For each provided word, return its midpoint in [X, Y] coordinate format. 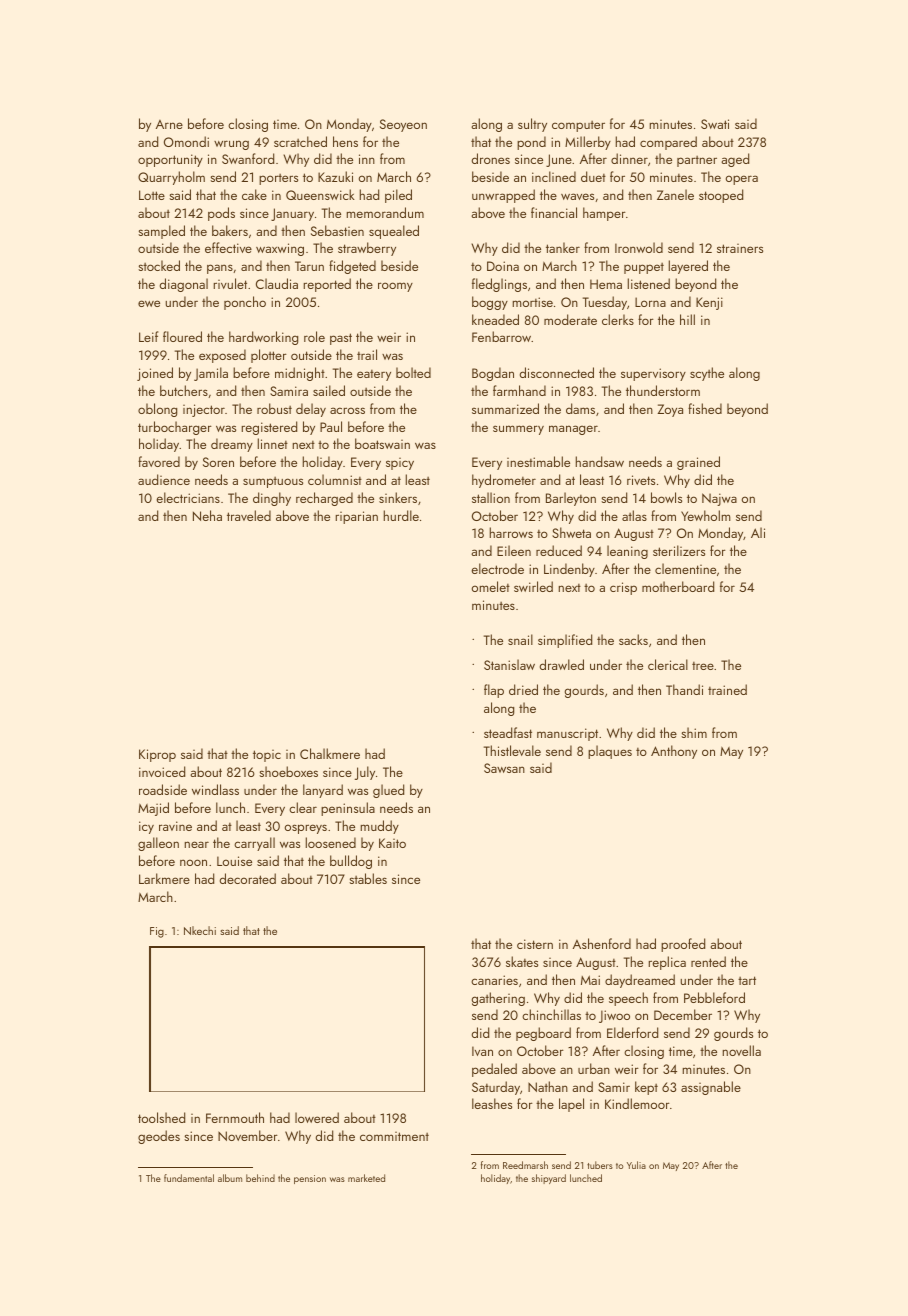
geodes [159, 1137]
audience [164, 479]
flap [494, 691]
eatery [374, 375]
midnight [300, 374]
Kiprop [157, 755]
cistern [535, 944]
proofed [683, 945]
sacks [633, 639]
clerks [618, 319]
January [292, 214]
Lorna [650, 302]
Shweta [571, 532]
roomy [395, 287]
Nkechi [200, 930]
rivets [641, 480]
